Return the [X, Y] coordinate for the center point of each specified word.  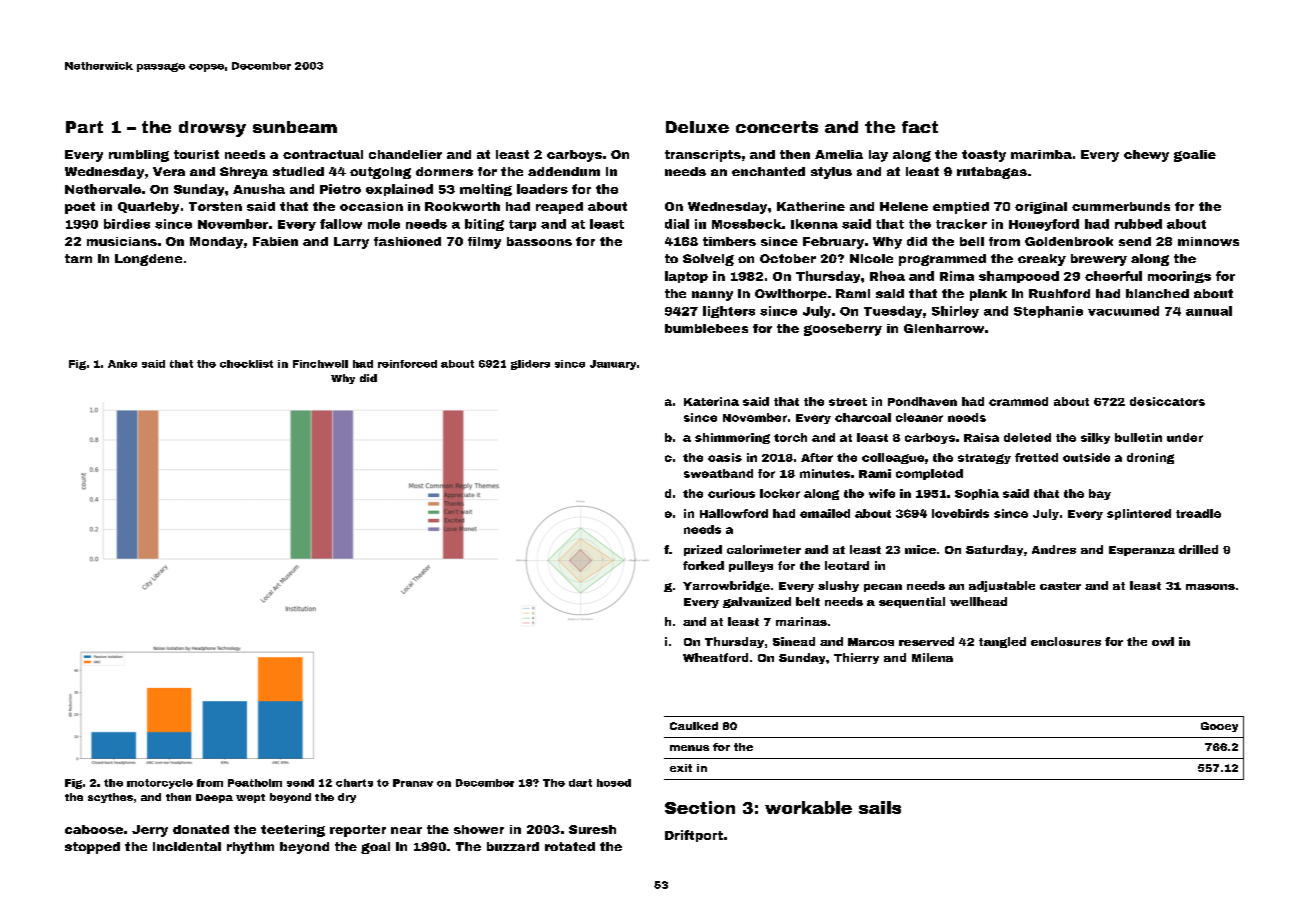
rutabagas [992, 173]
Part [84, 127]
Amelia [839, 154]
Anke [122, 364]
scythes [110, 798]
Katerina [711, 401]
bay [1100, 494]
